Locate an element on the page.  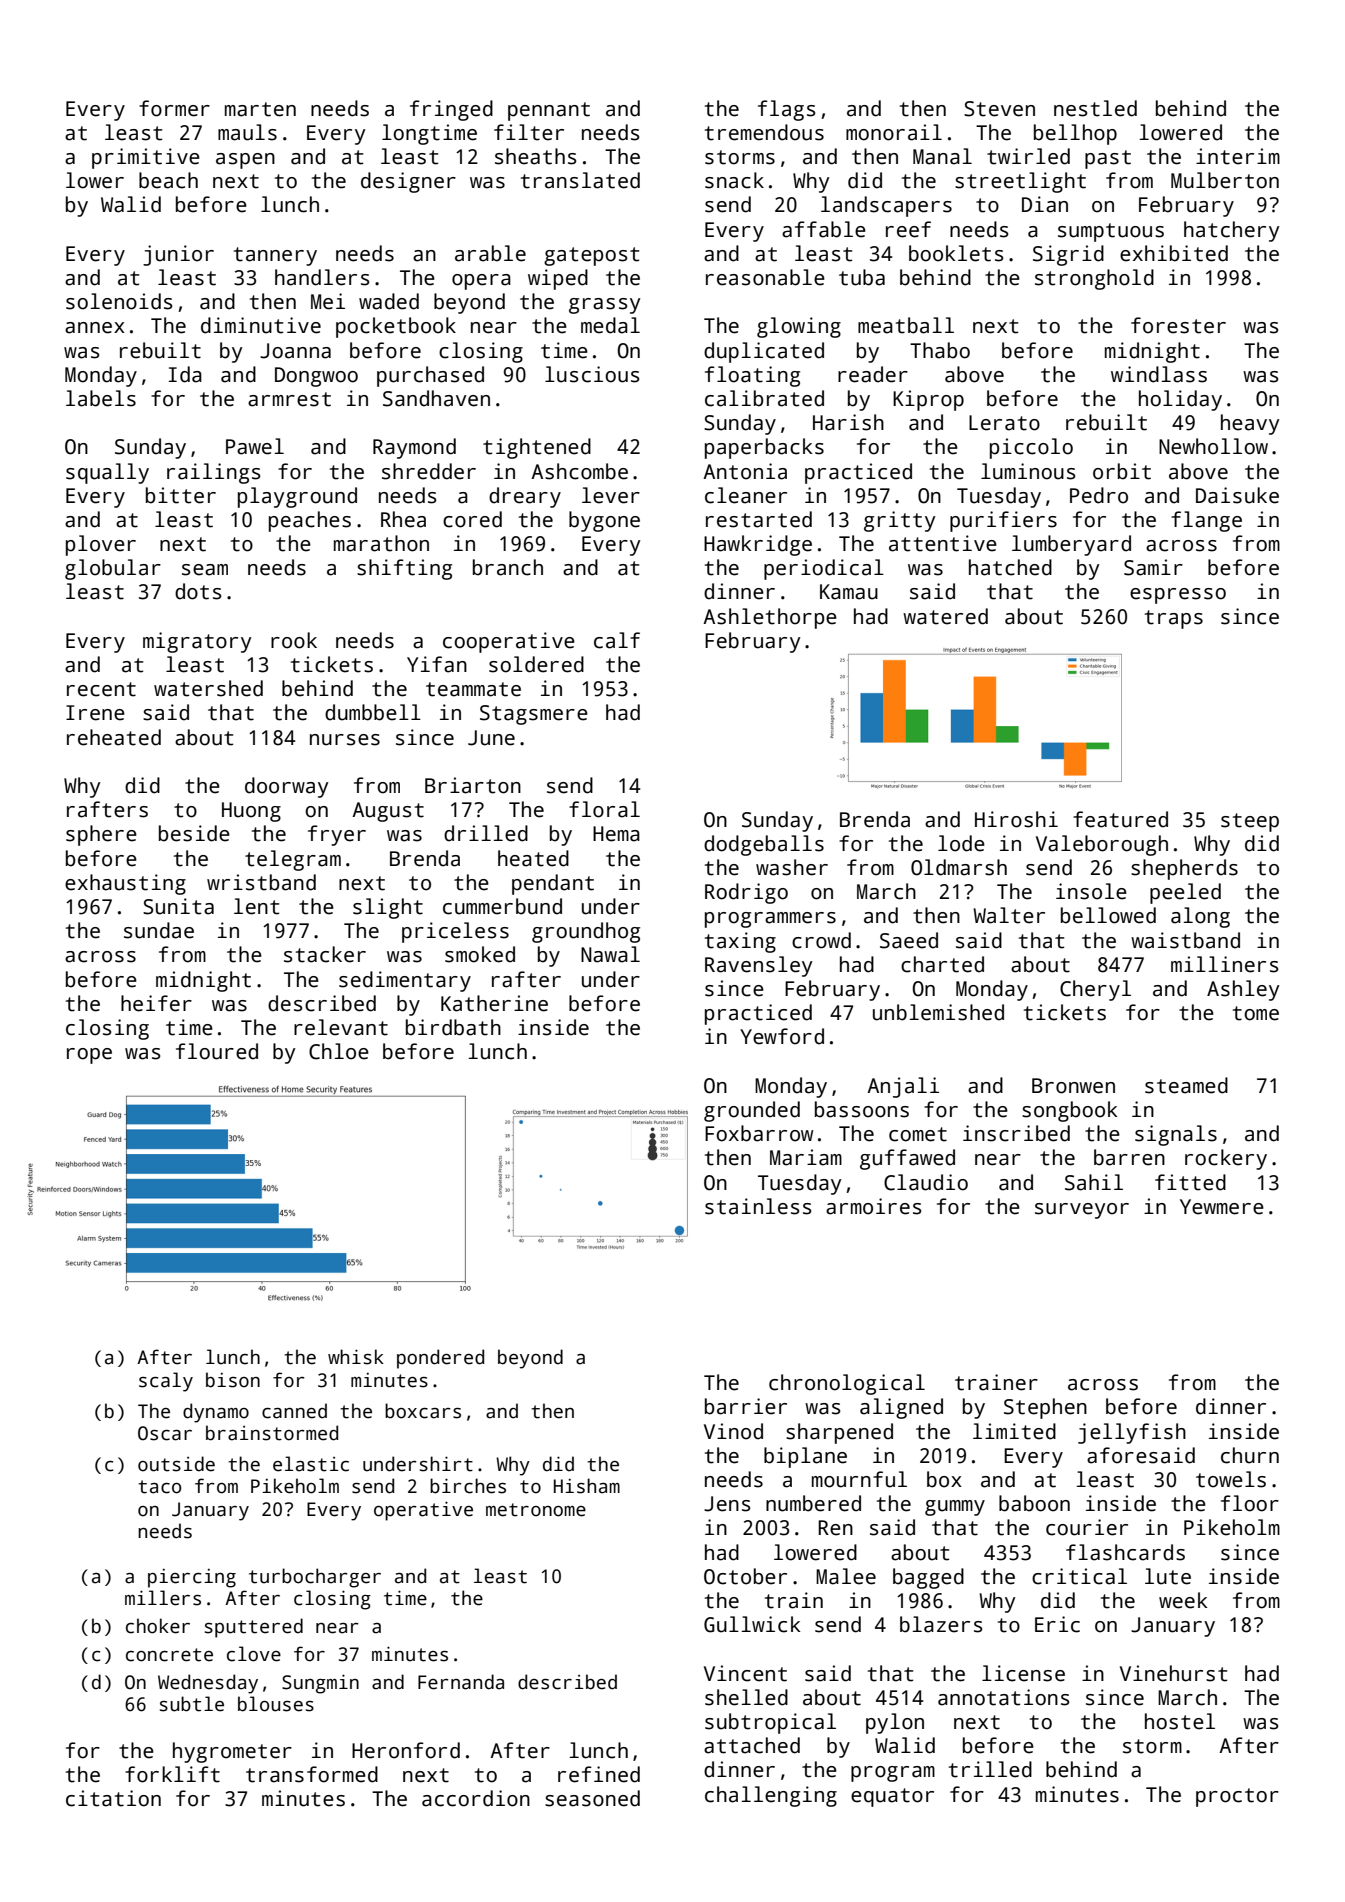
lode is located at coordinates (961, 843).
